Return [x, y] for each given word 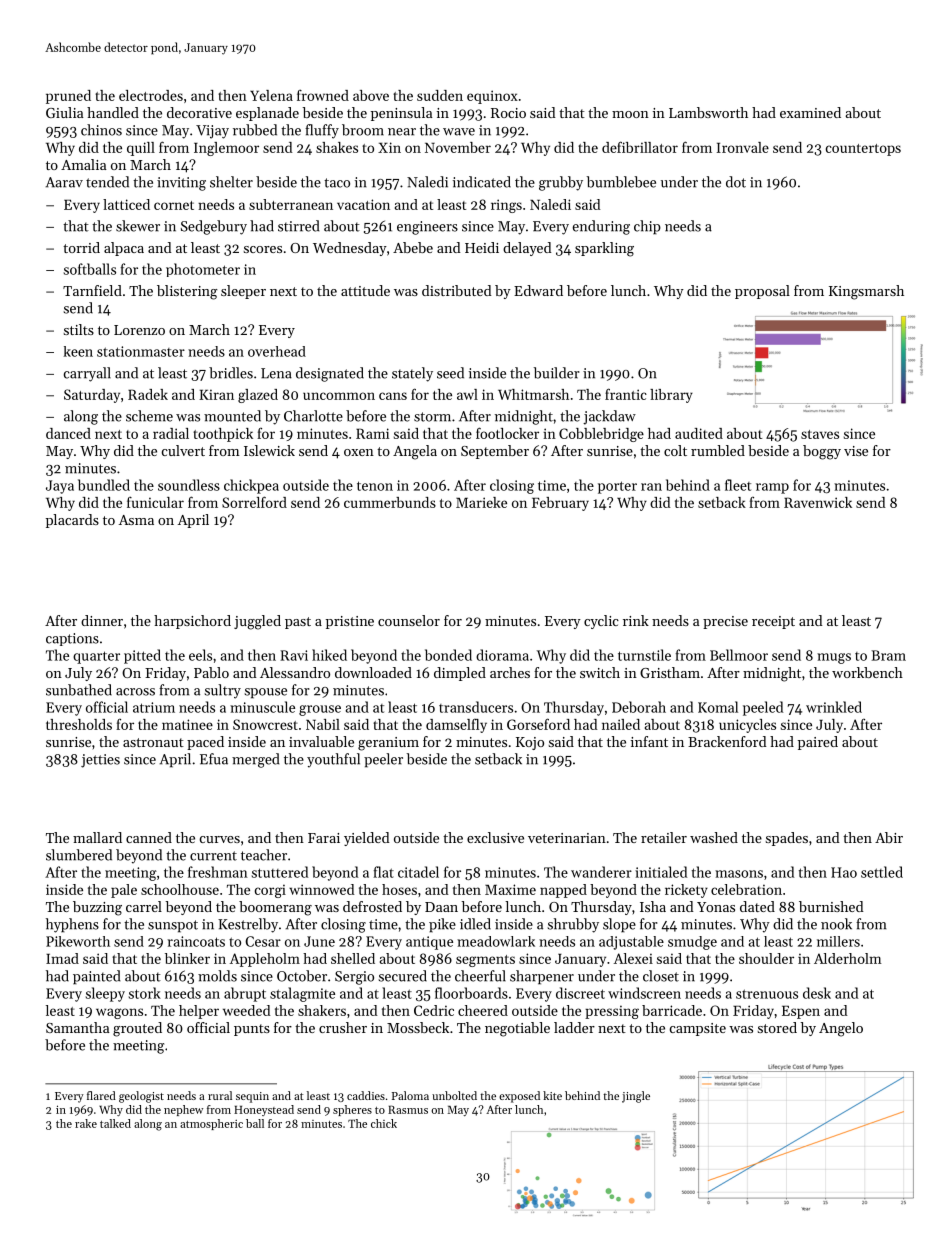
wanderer [601, 872]
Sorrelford [254, 502]
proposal [762, 292]
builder [557, 373]
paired [818, 743]
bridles [231, 373]
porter [617, 487]
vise [856, 451]
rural [220, 1095]
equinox [492, 97]
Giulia [65, 112]
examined [810, 112]
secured [403, 976]
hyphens [72, 925]
